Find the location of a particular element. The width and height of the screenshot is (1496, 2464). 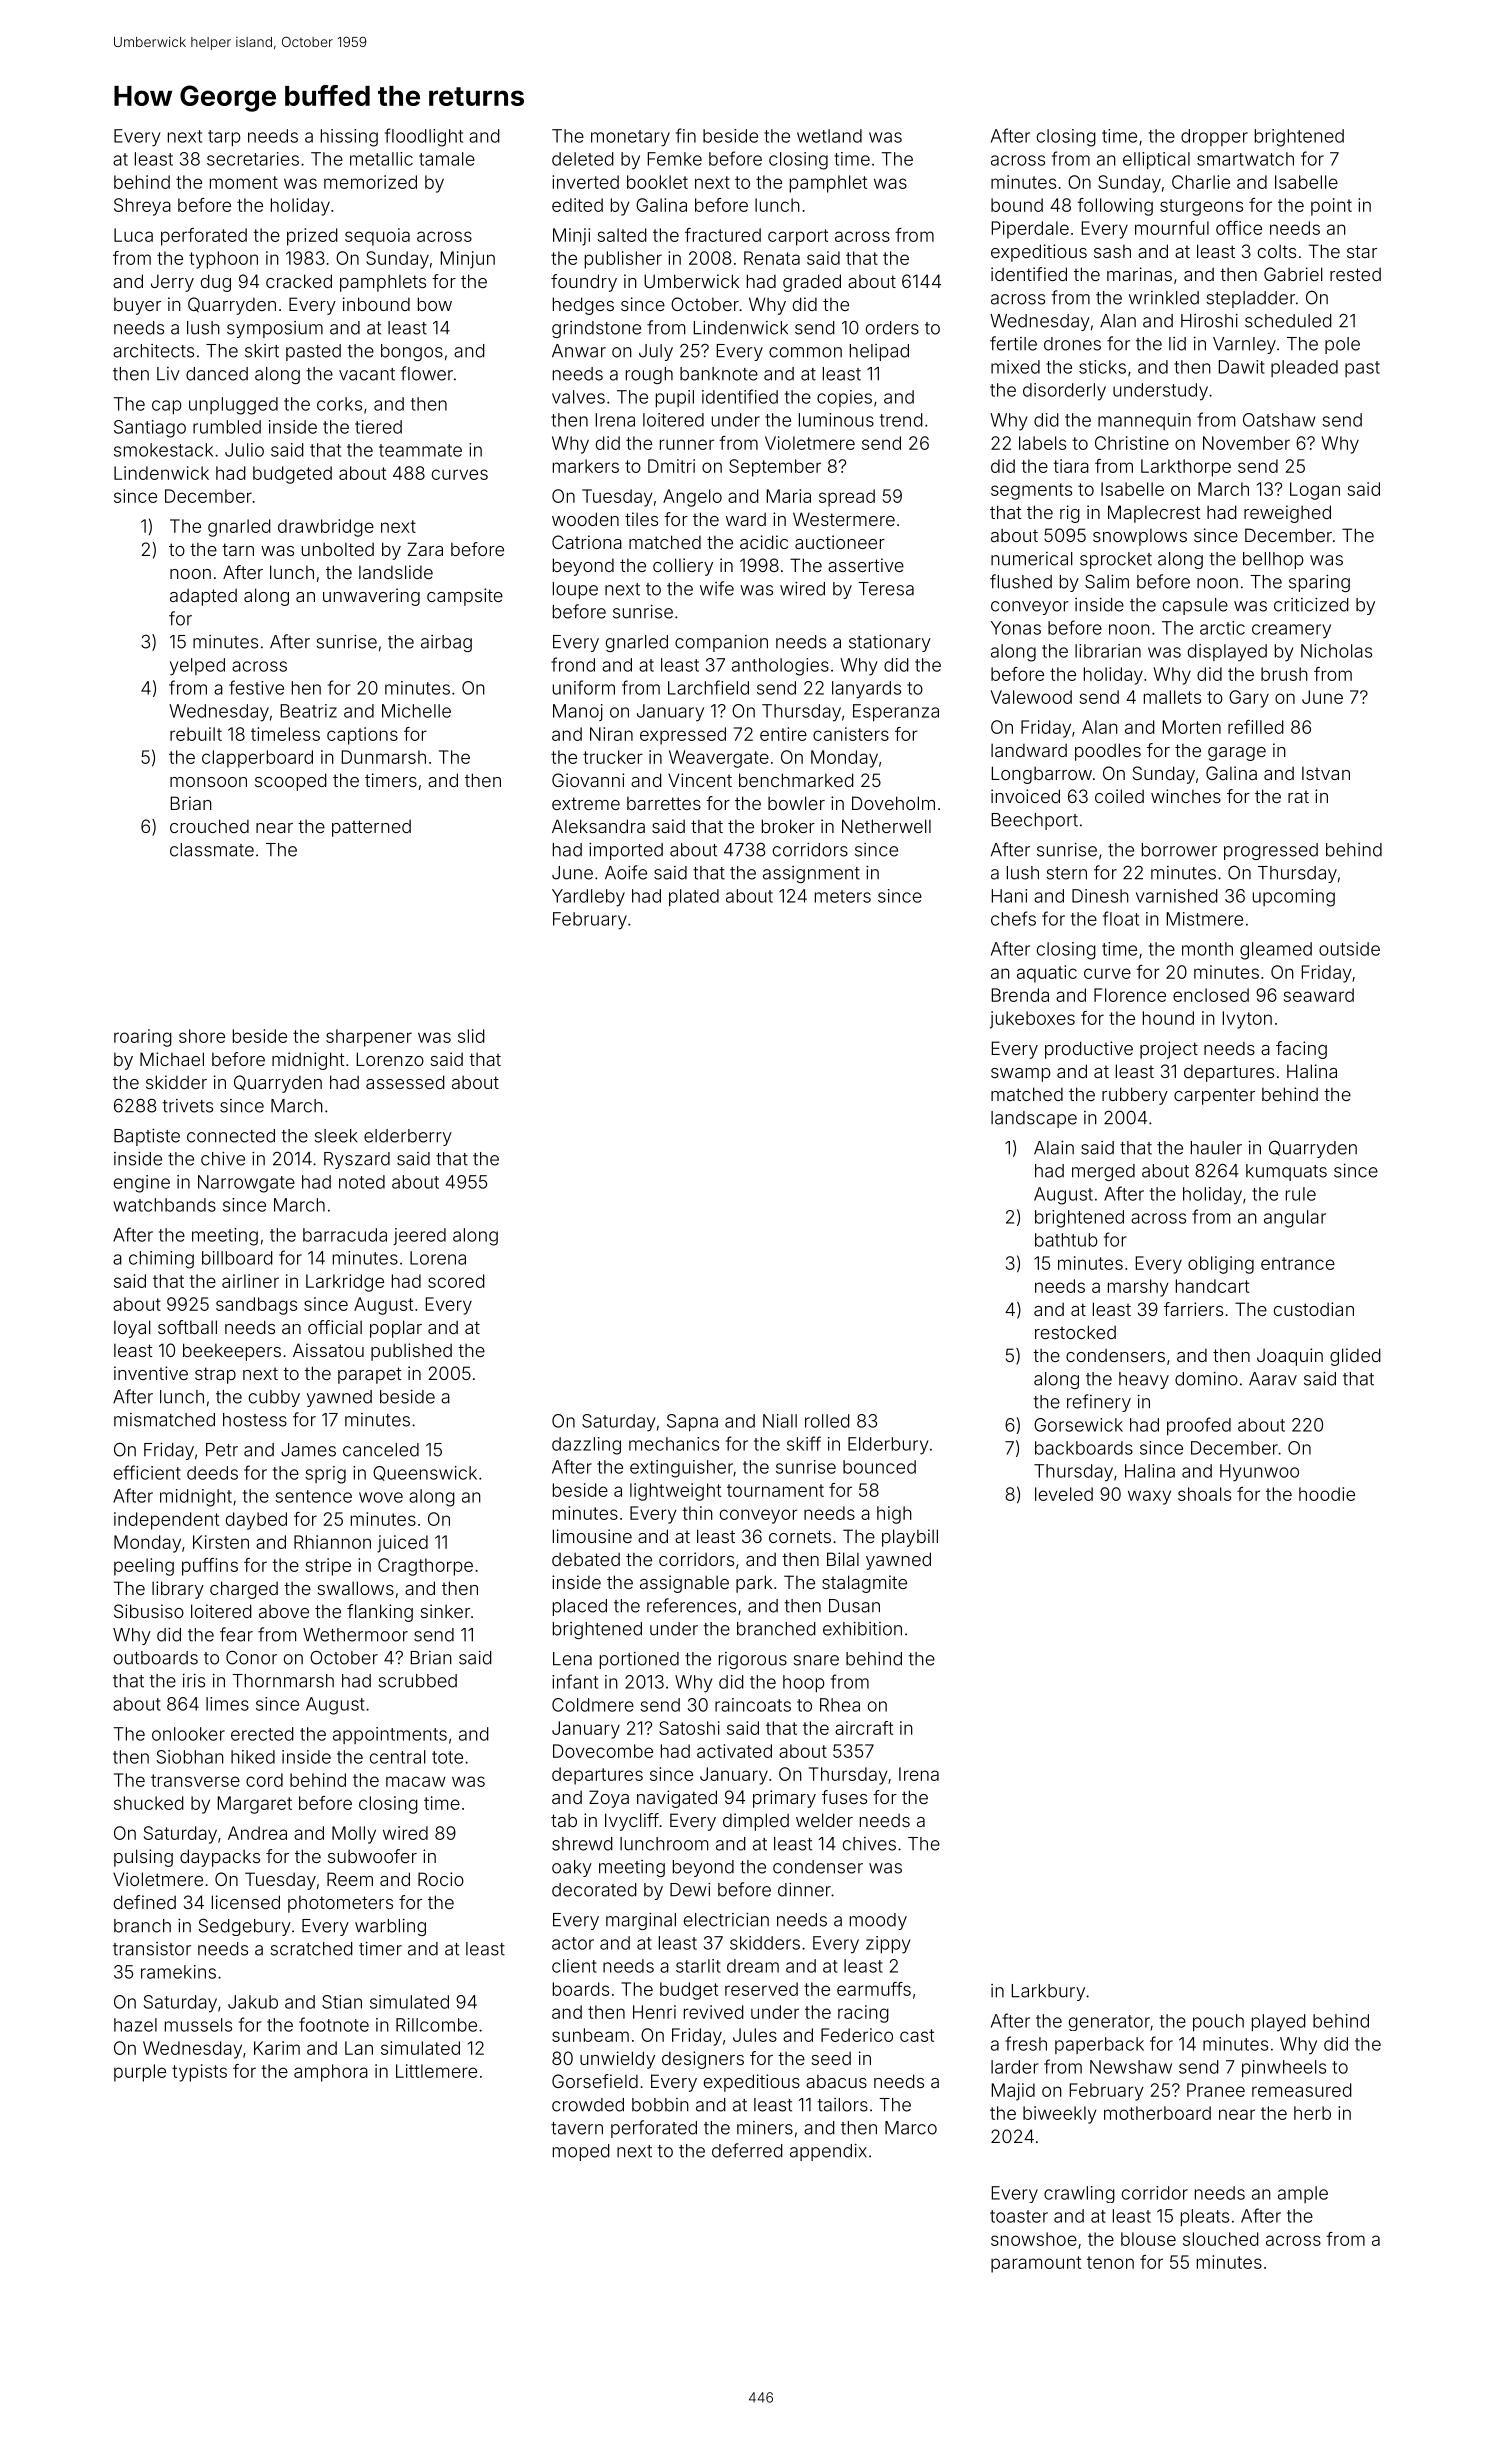

adapted is located at coordinates (203, 597).
